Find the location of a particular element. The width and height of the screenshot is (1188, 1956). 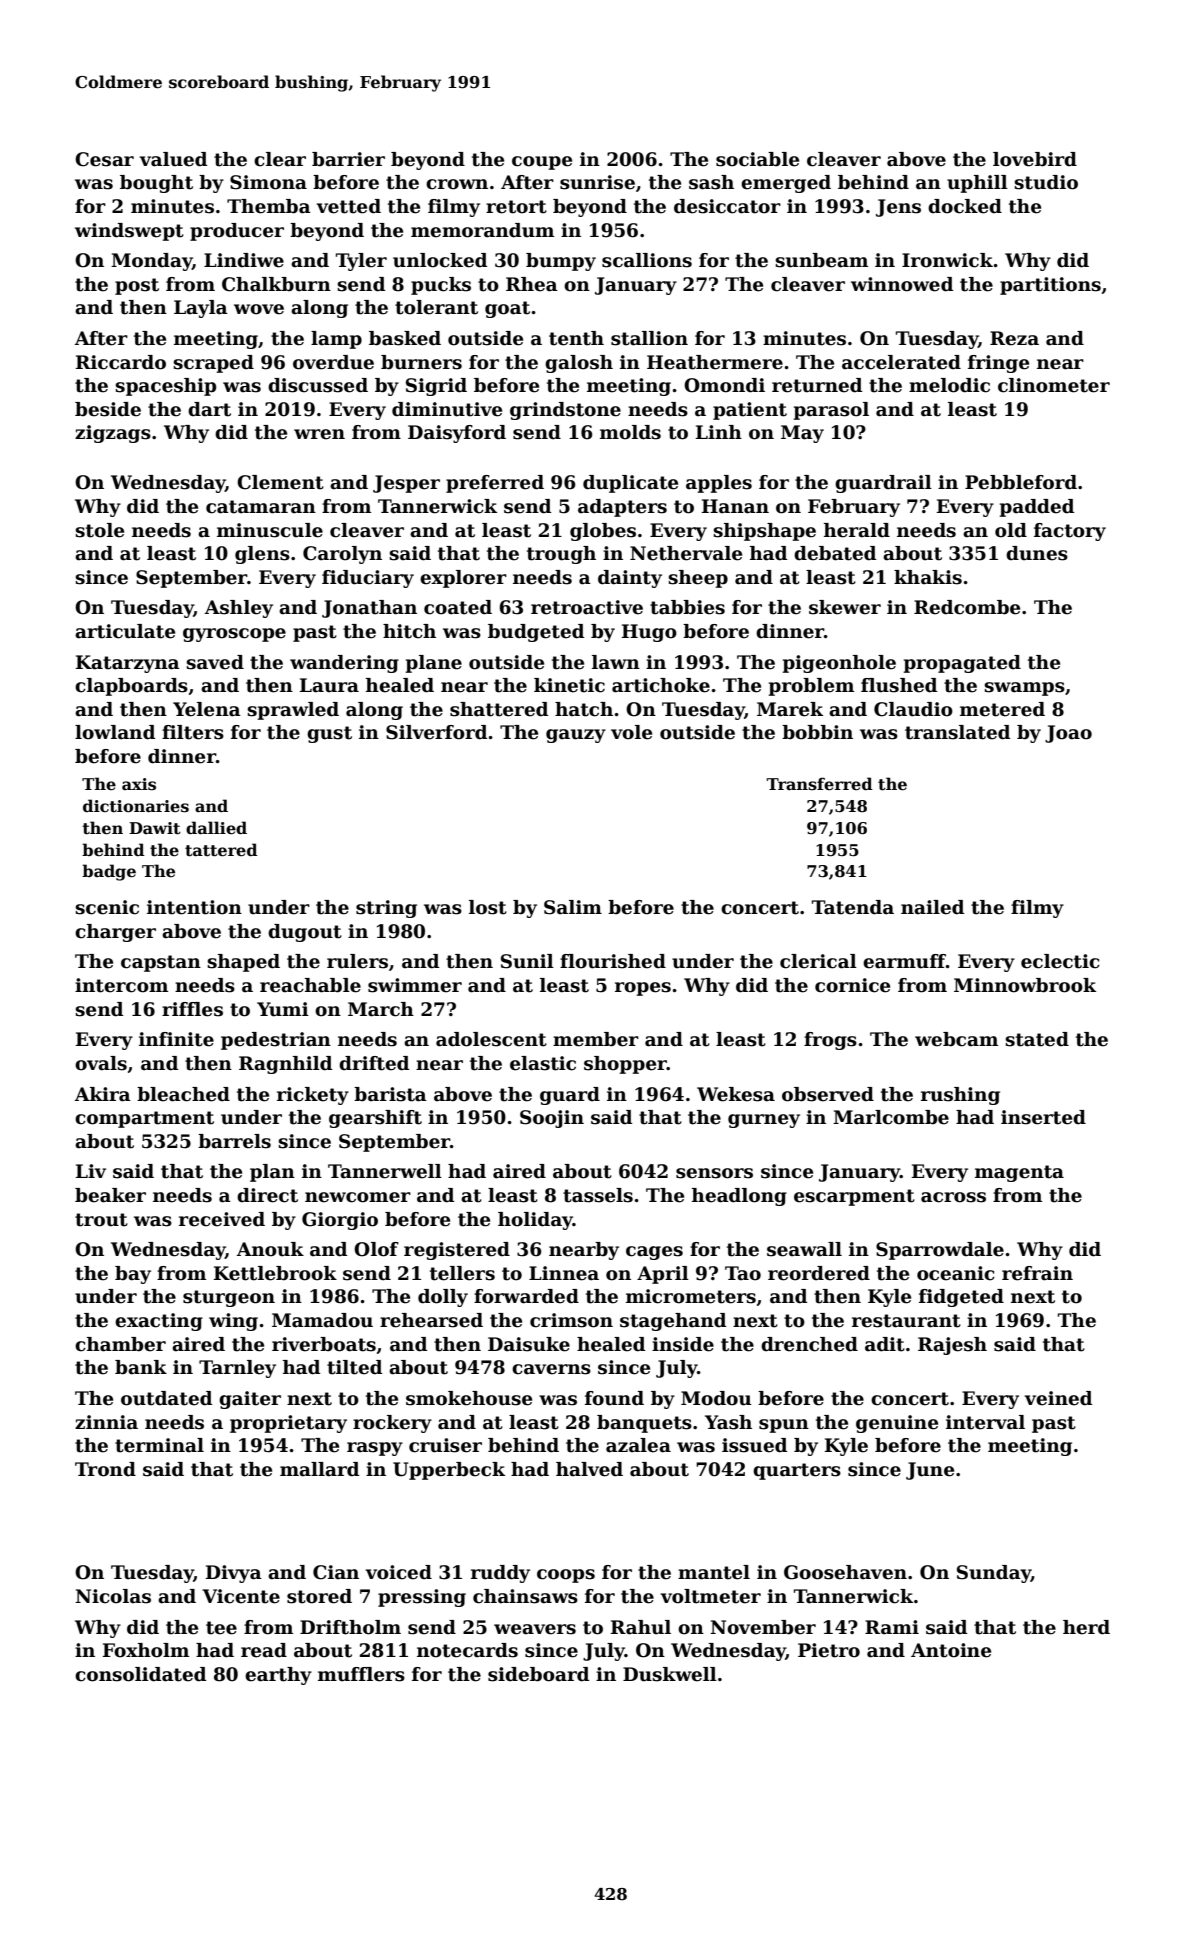

ropes is located at coordinates (643, 989).
